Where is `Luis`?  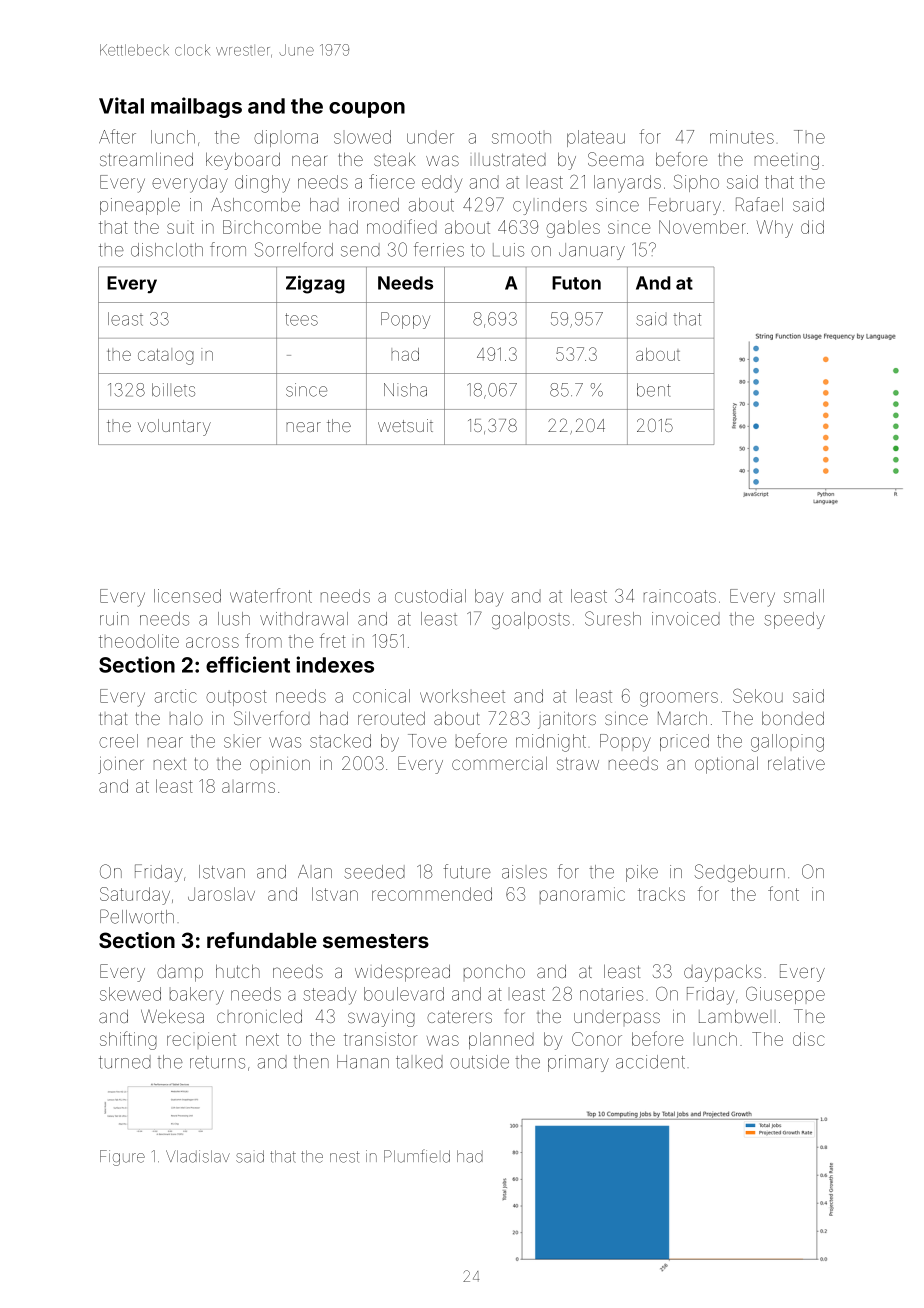
Luis is located at coordinates (508, 250).
